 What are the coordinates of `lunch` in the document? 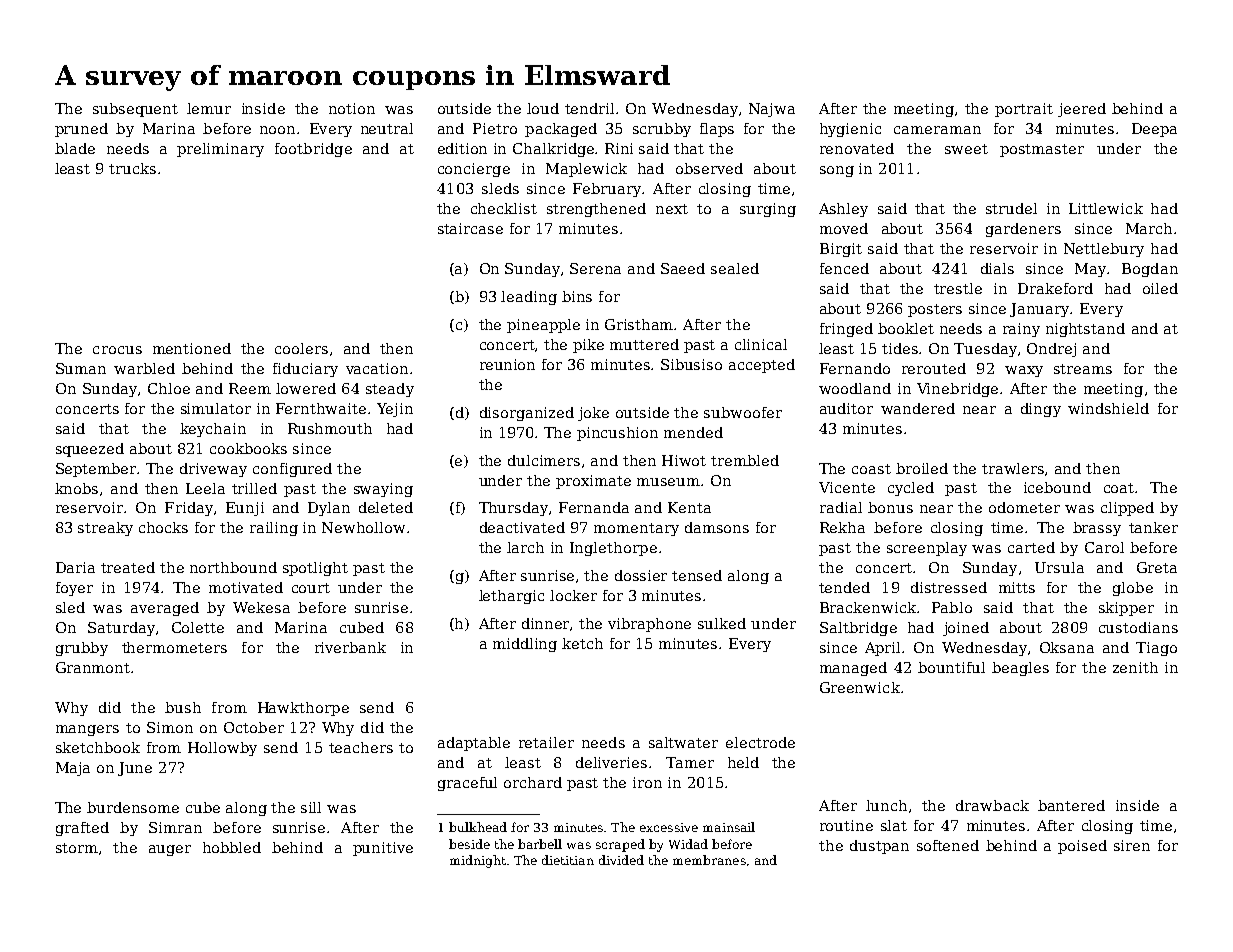 It's located at (886, 805).
